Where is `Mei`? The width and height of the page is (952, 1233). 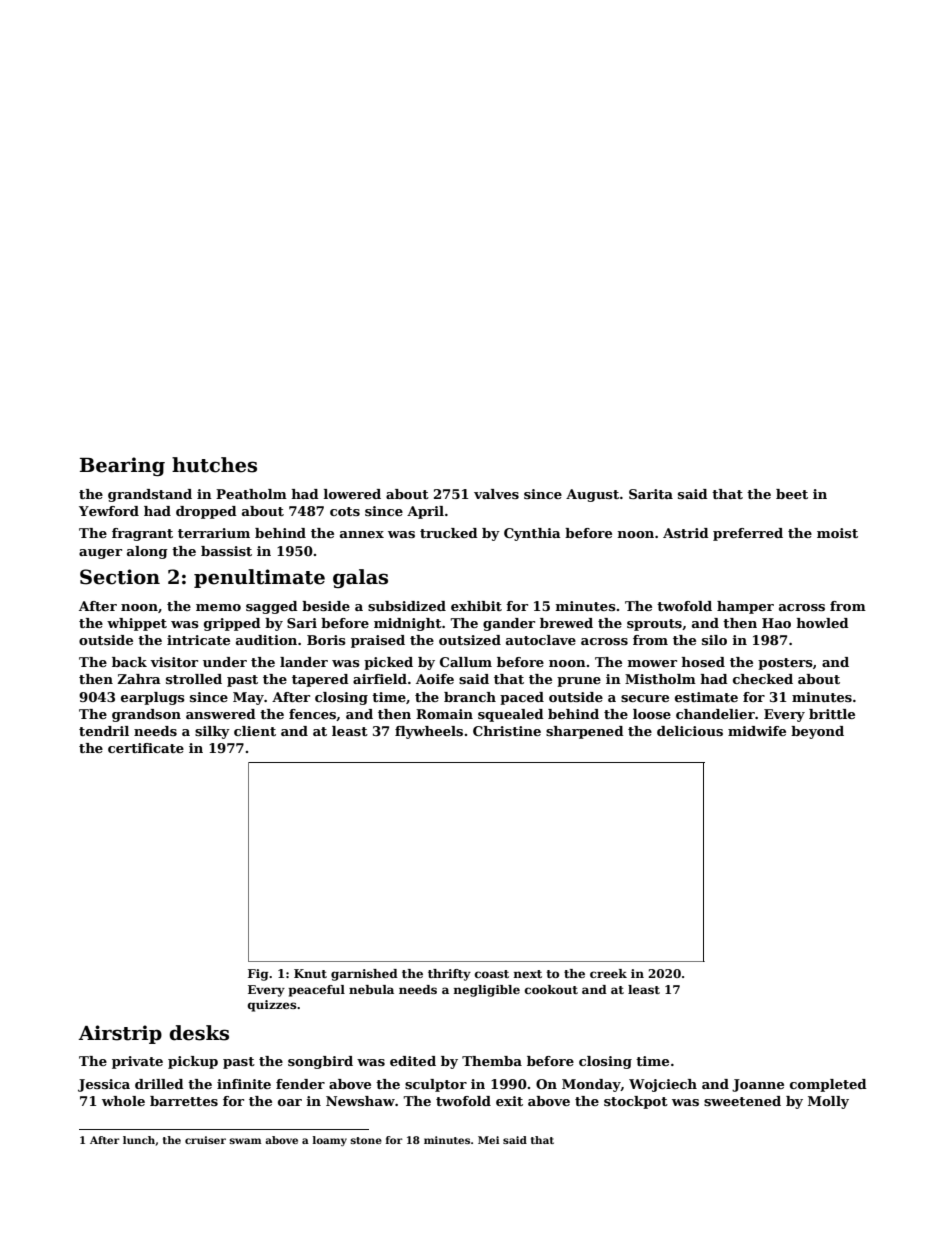 Mei is located at coordinates (488, 1140).
